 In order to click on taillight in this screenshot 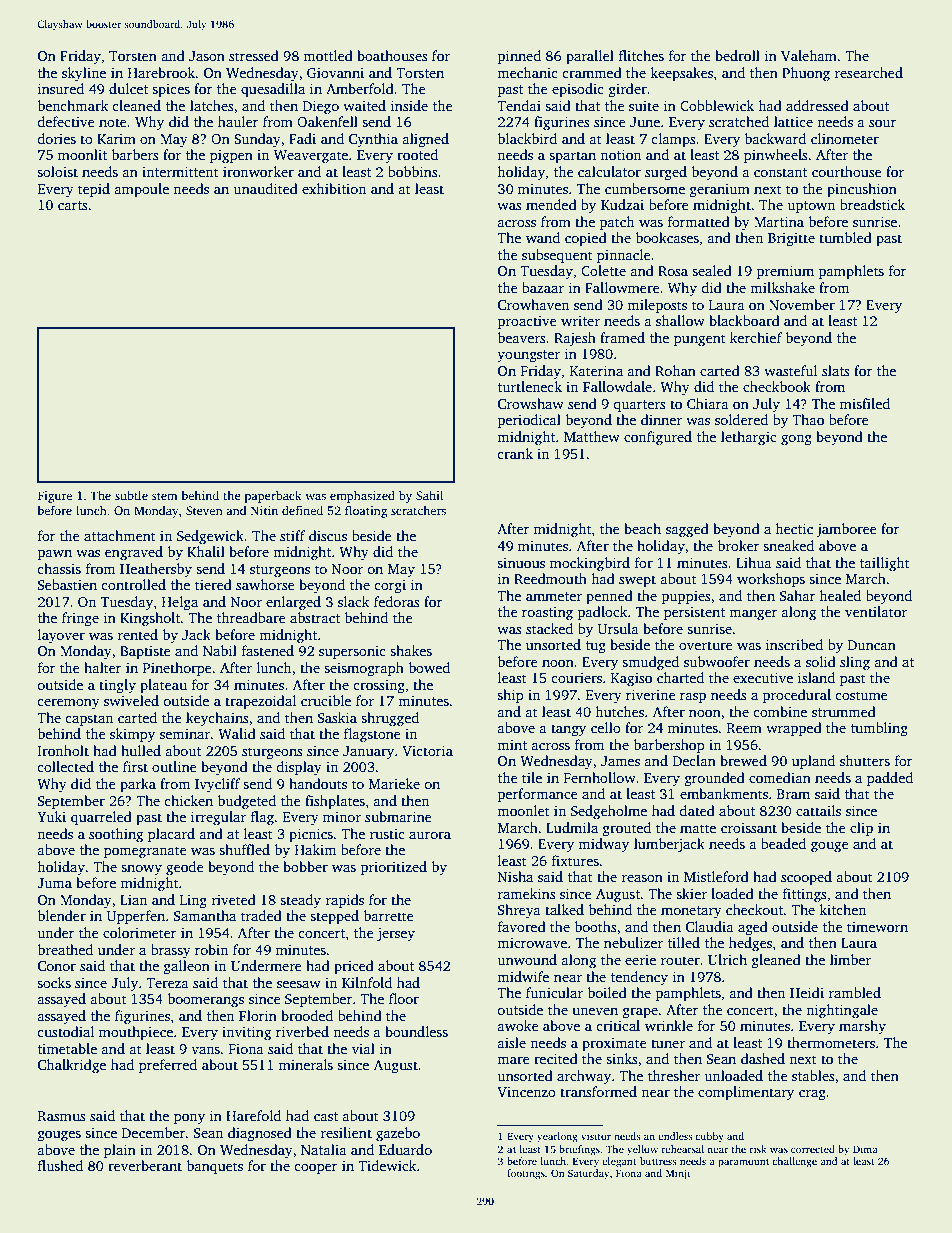, I will do `click(885, 564)`.
